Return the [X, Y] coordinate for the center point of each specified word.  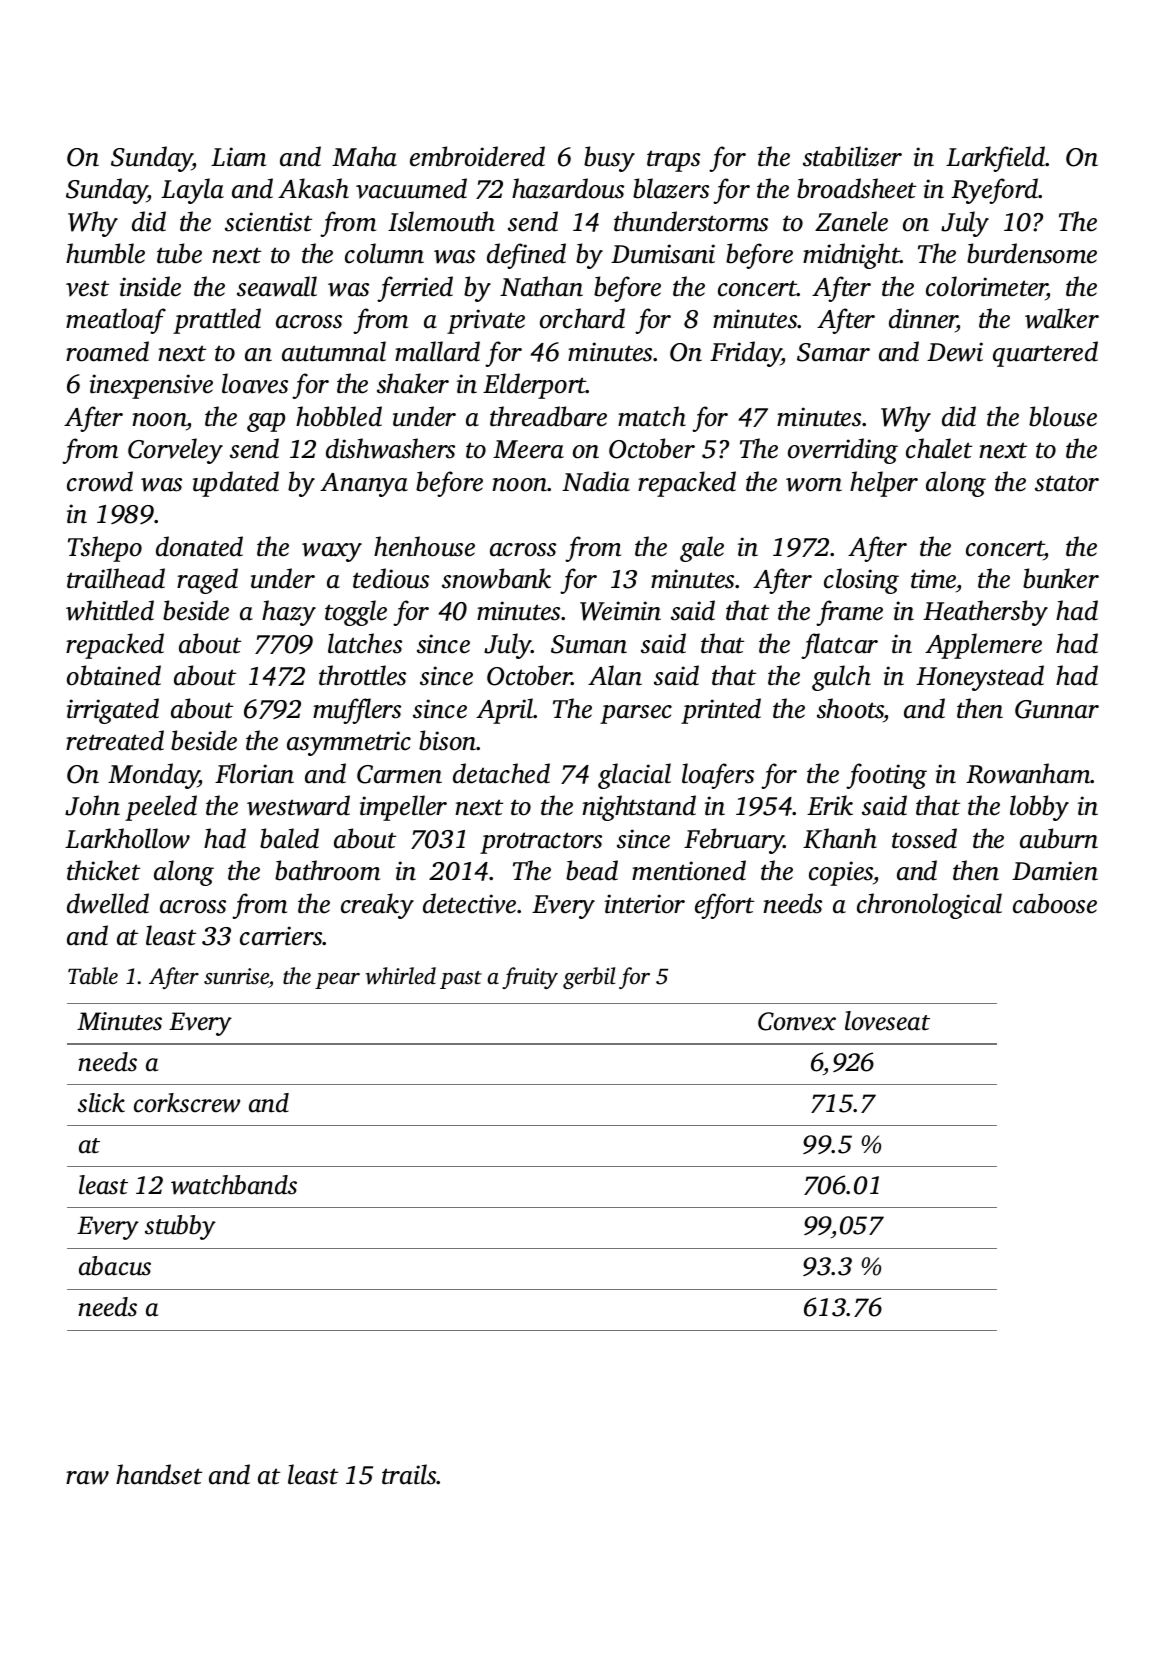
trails [409, 1474]
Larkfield [996, 159]
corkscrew [187, 1103]
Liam [238, 157]
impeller [403, 808]
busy [609, 159]
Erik [830, 805]
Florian [254, 773]
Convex [797, 1021]
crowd [100, 481]
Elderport [535, 386]
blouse [1063, 416]
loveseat [887, 1021]
